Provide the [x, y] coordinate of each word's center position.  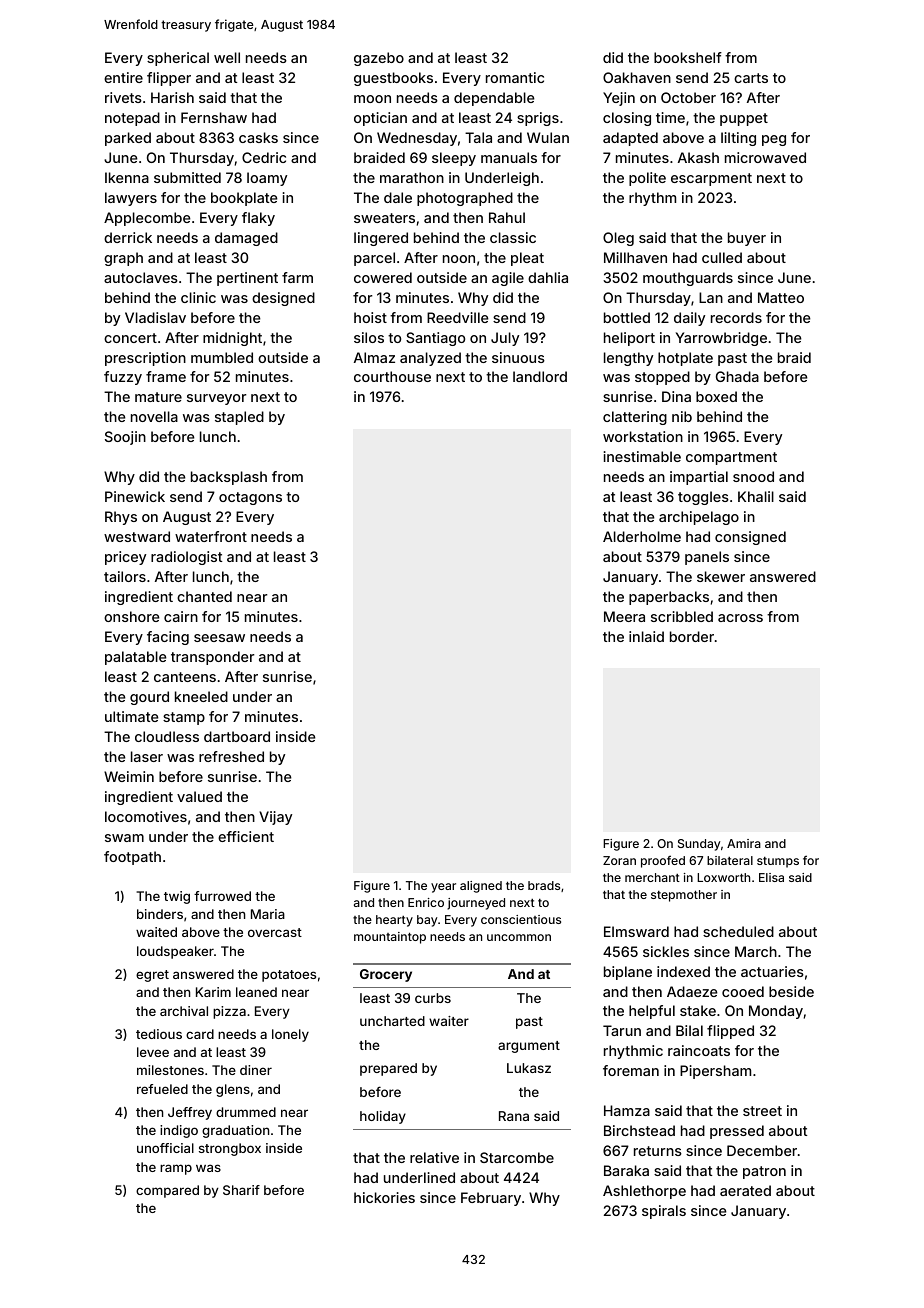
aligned [481, 887]
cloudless [167, 736]
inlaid [646, 636]
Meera [624, 616]
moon [372, 99]
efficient [246, 836]
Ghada [737, 376]
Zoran [619, 860]
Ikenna [127, 177]
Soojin [125, 438]
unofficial [165, 1148]
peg [774, 140]
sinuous [518, 357]
